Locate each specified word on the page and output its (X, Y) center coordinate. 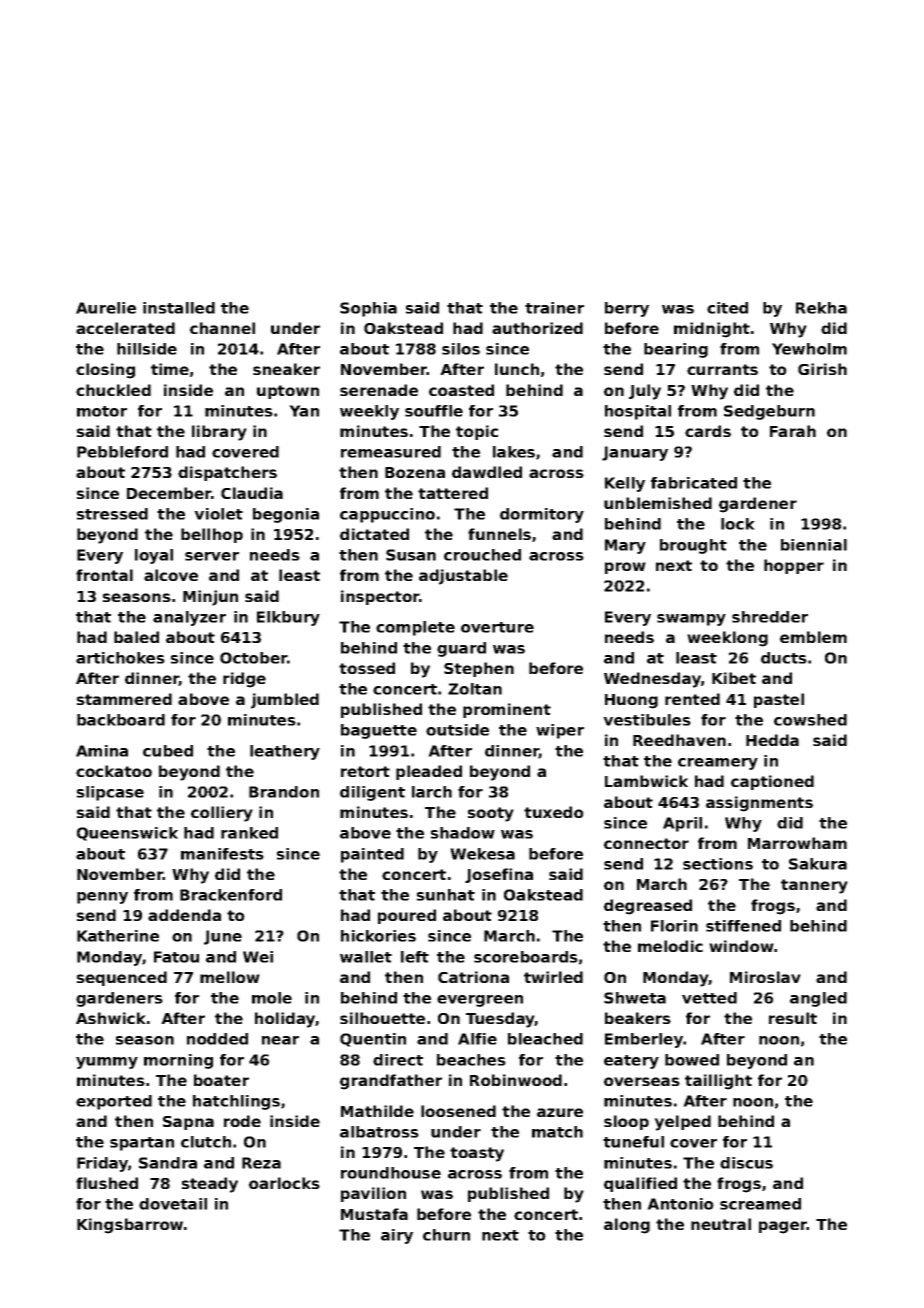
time (170, 369)
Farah (793, 431)
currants (722, 369)
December (169, 493)
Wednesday (652, 680)
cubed (168, 751)
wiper (560, 731)
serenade (379, 390)
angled (818, 999)
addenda (184, 915)
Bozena (415, 472)
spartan (142, 1144)
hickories (378, 936)
